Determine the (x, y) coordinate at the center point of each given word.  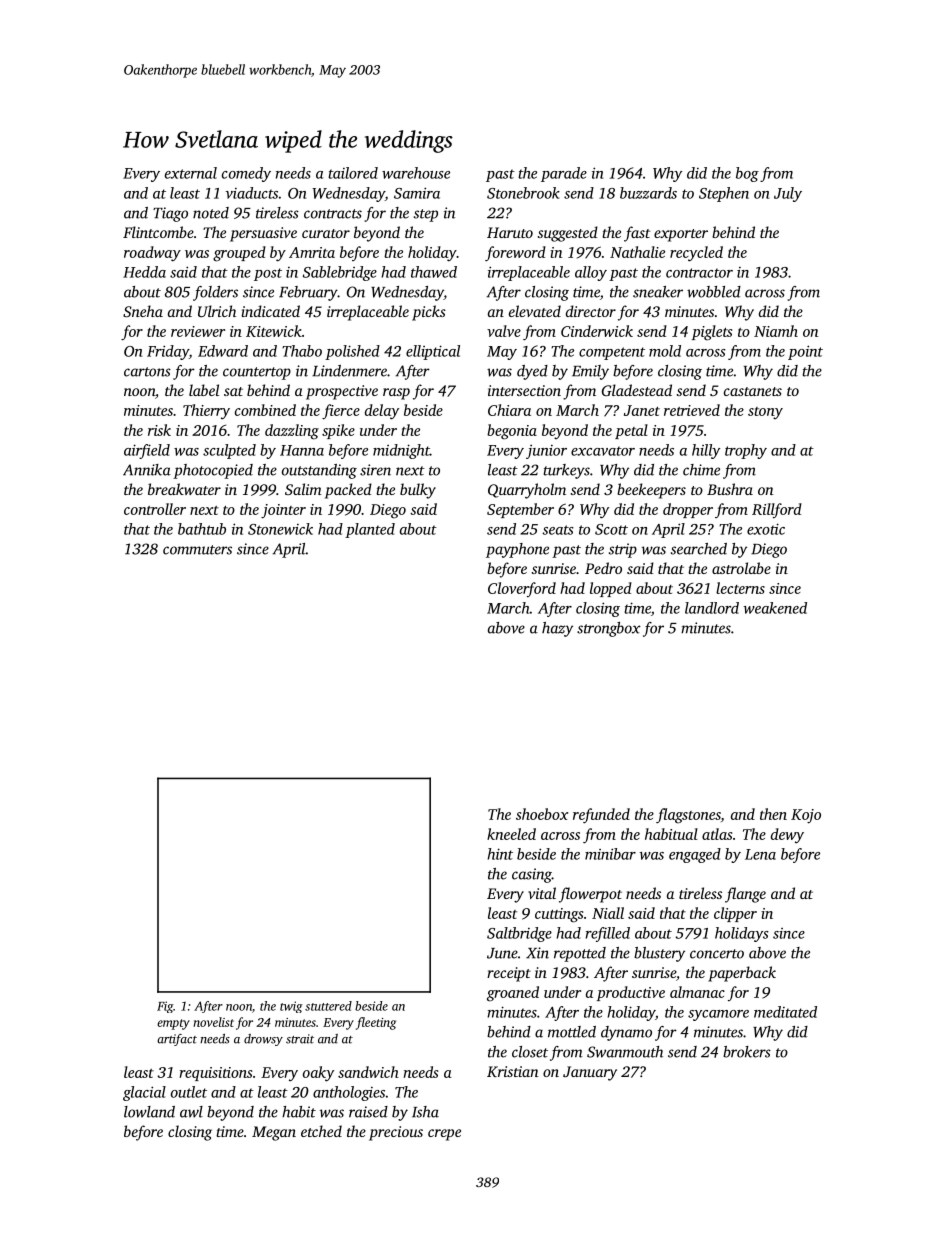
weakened (775, 608)
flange (745, 895)
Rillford (777, 510)
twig (291, 1007)
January (590, 1073)
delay (382, 412)
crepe (444, 1135)
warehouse (416, 173)
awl (191, 1112)
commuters (197, 550)
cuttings (559, 915)
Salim (303, 489)
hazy (557, 629)
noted (211, 213)
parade (564, 174)
